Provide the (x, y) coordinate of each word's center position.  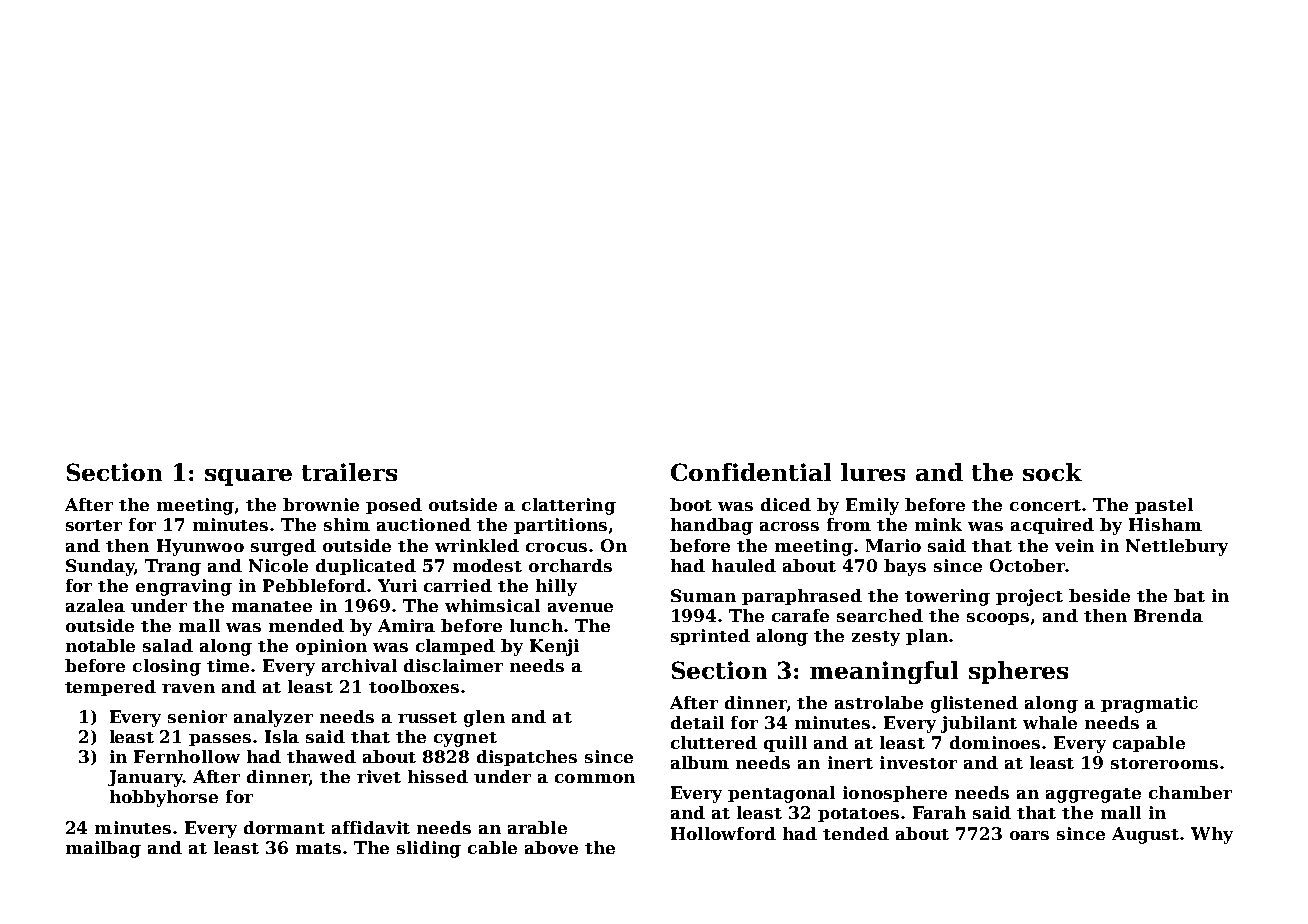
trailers (349, 472)
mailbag (103, 849)
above (551, 847)
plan (927, 637)
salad (168, 645)
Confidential (751, 472)
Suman (703, 595)
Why (1212, 835)
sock (1052, 472)
